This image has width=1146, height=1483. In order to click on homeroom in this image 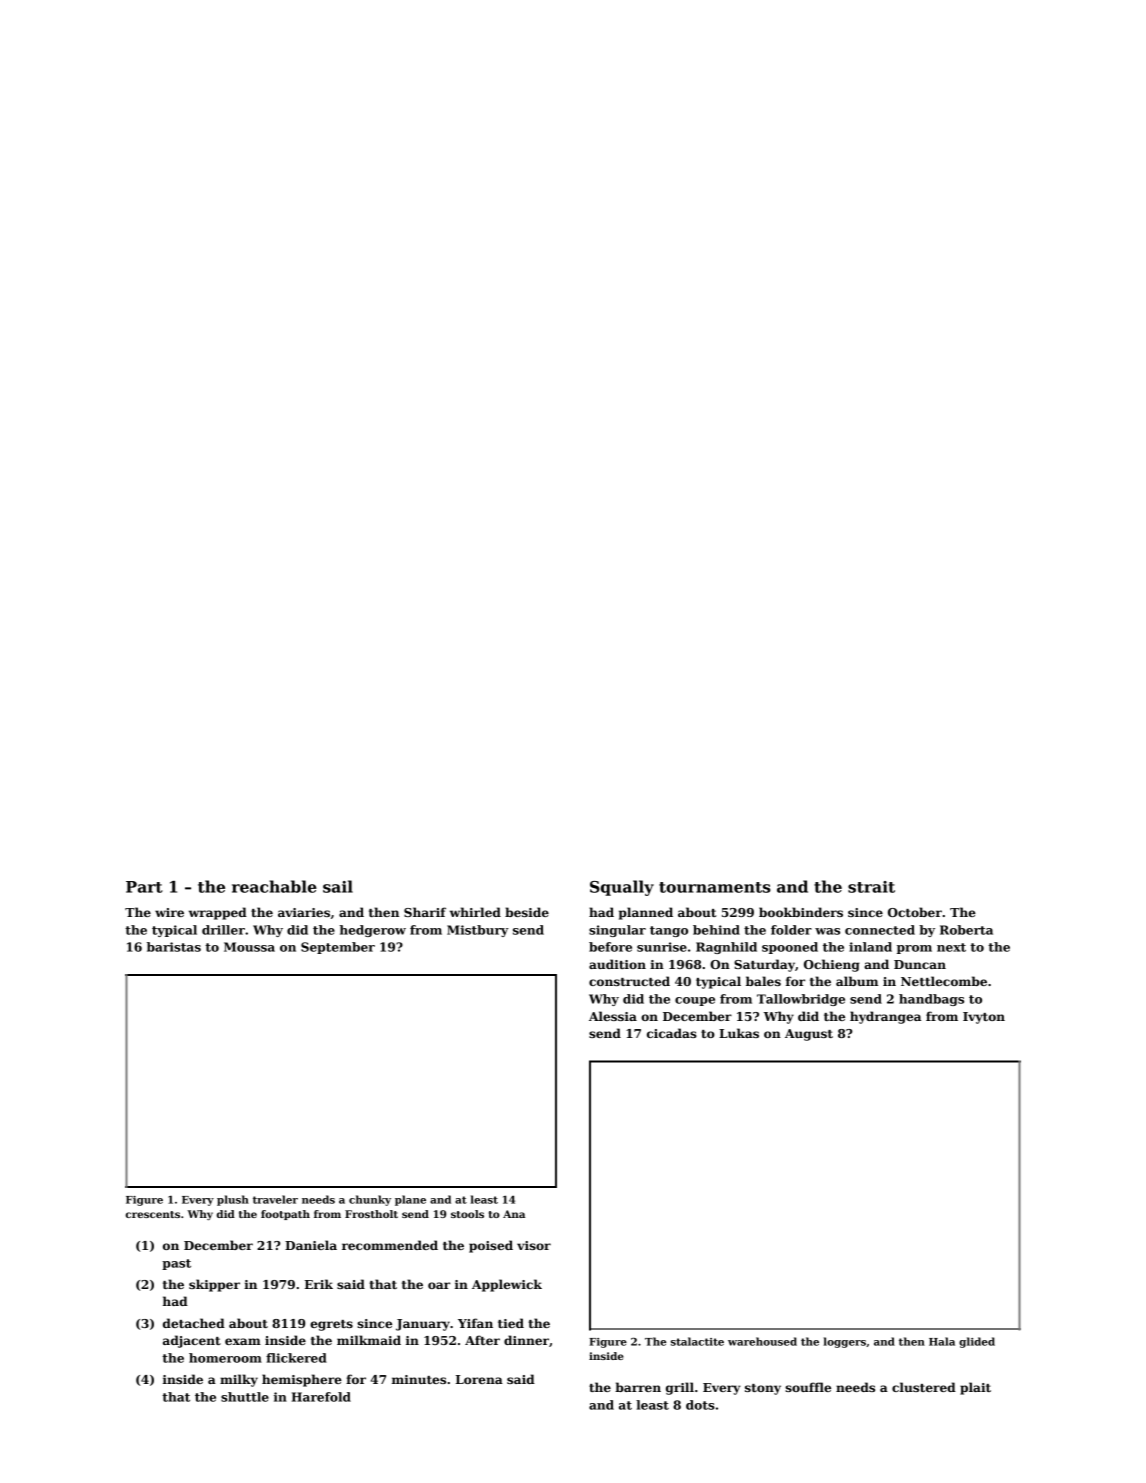, I will do `click(225, 1358)`.
